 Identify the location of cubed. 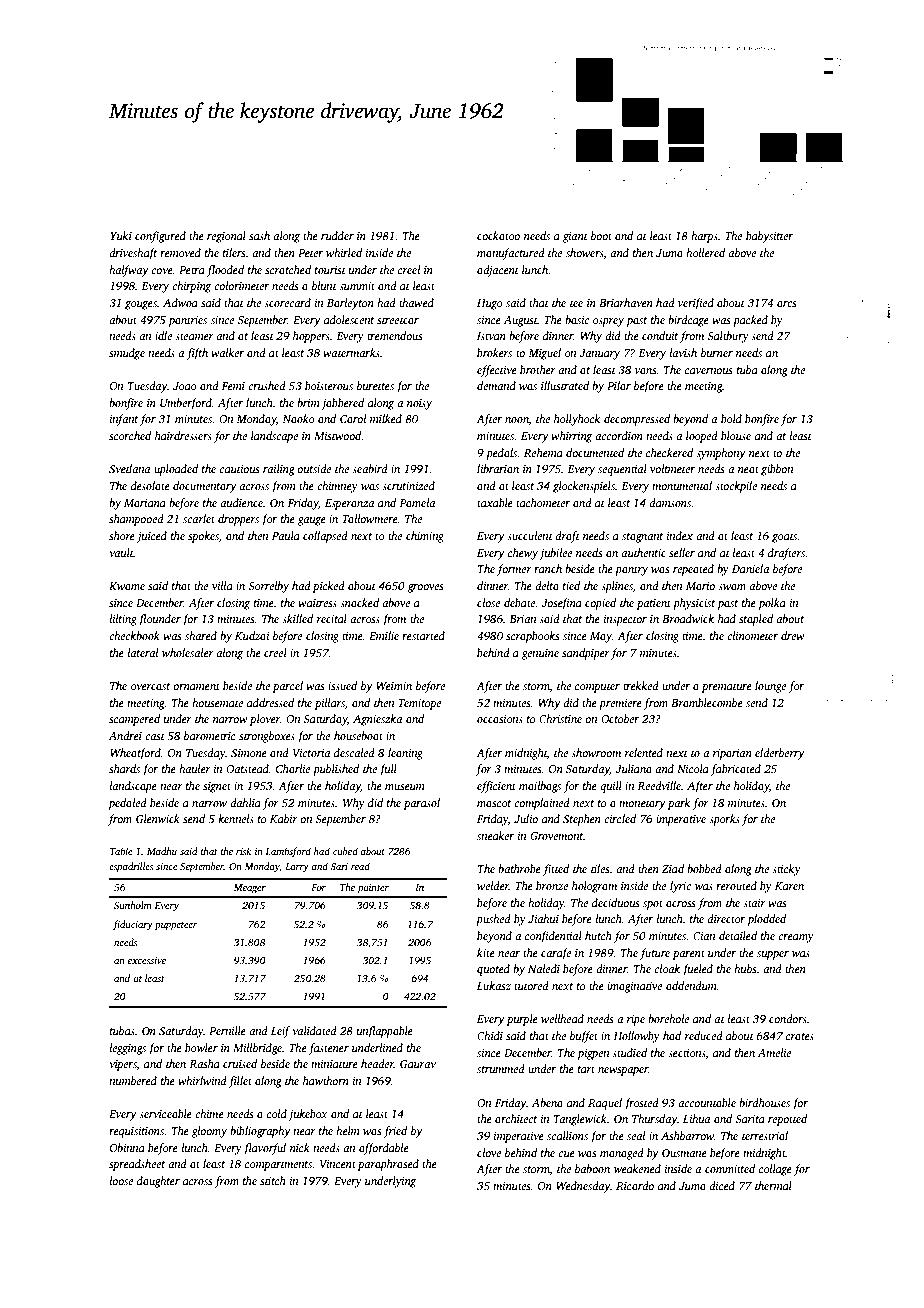
(345, 851).
